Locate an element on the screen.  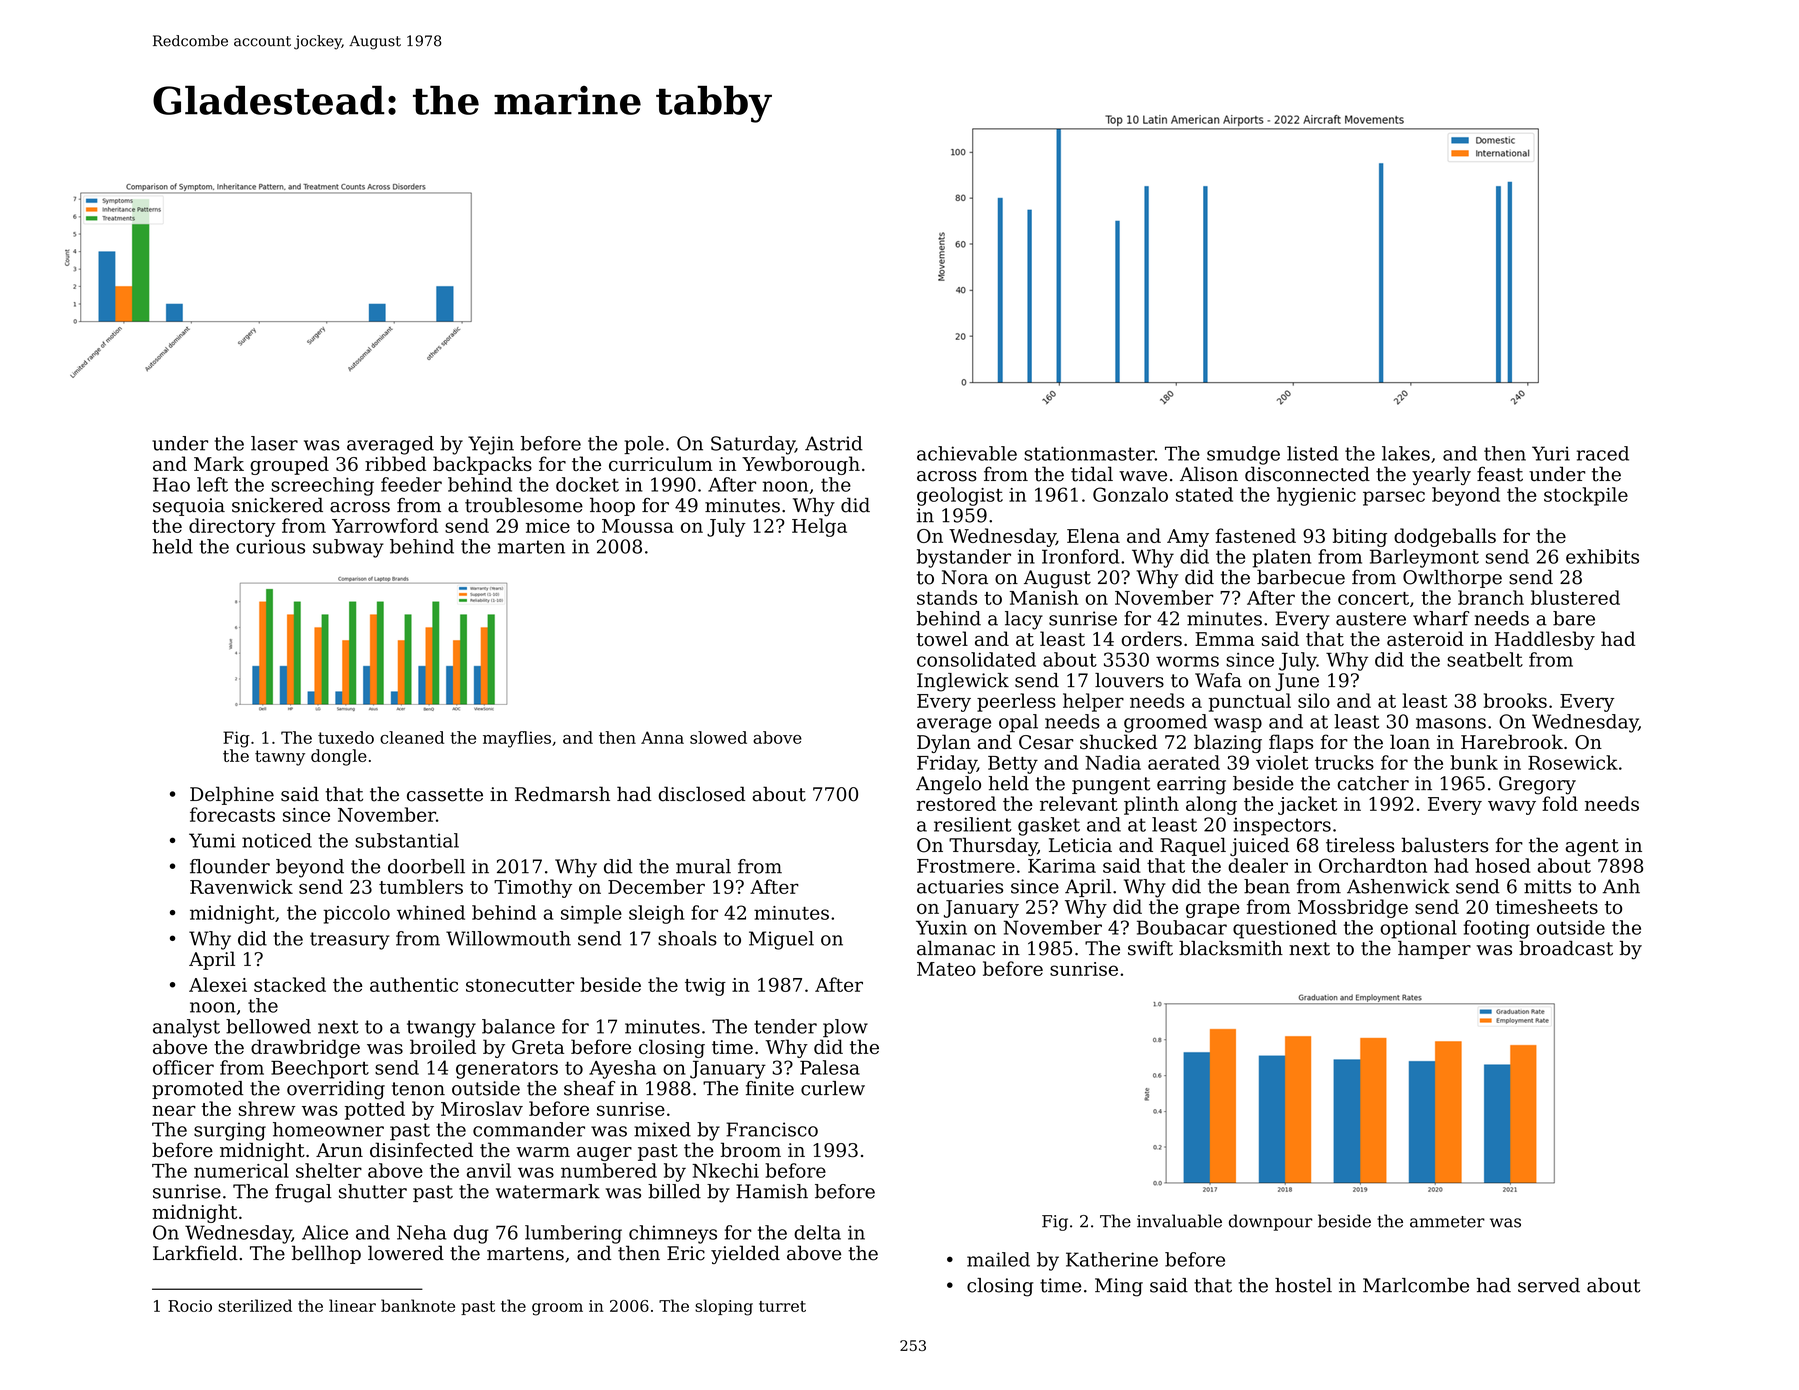
fastened is located at coordinates (1256, 535).
